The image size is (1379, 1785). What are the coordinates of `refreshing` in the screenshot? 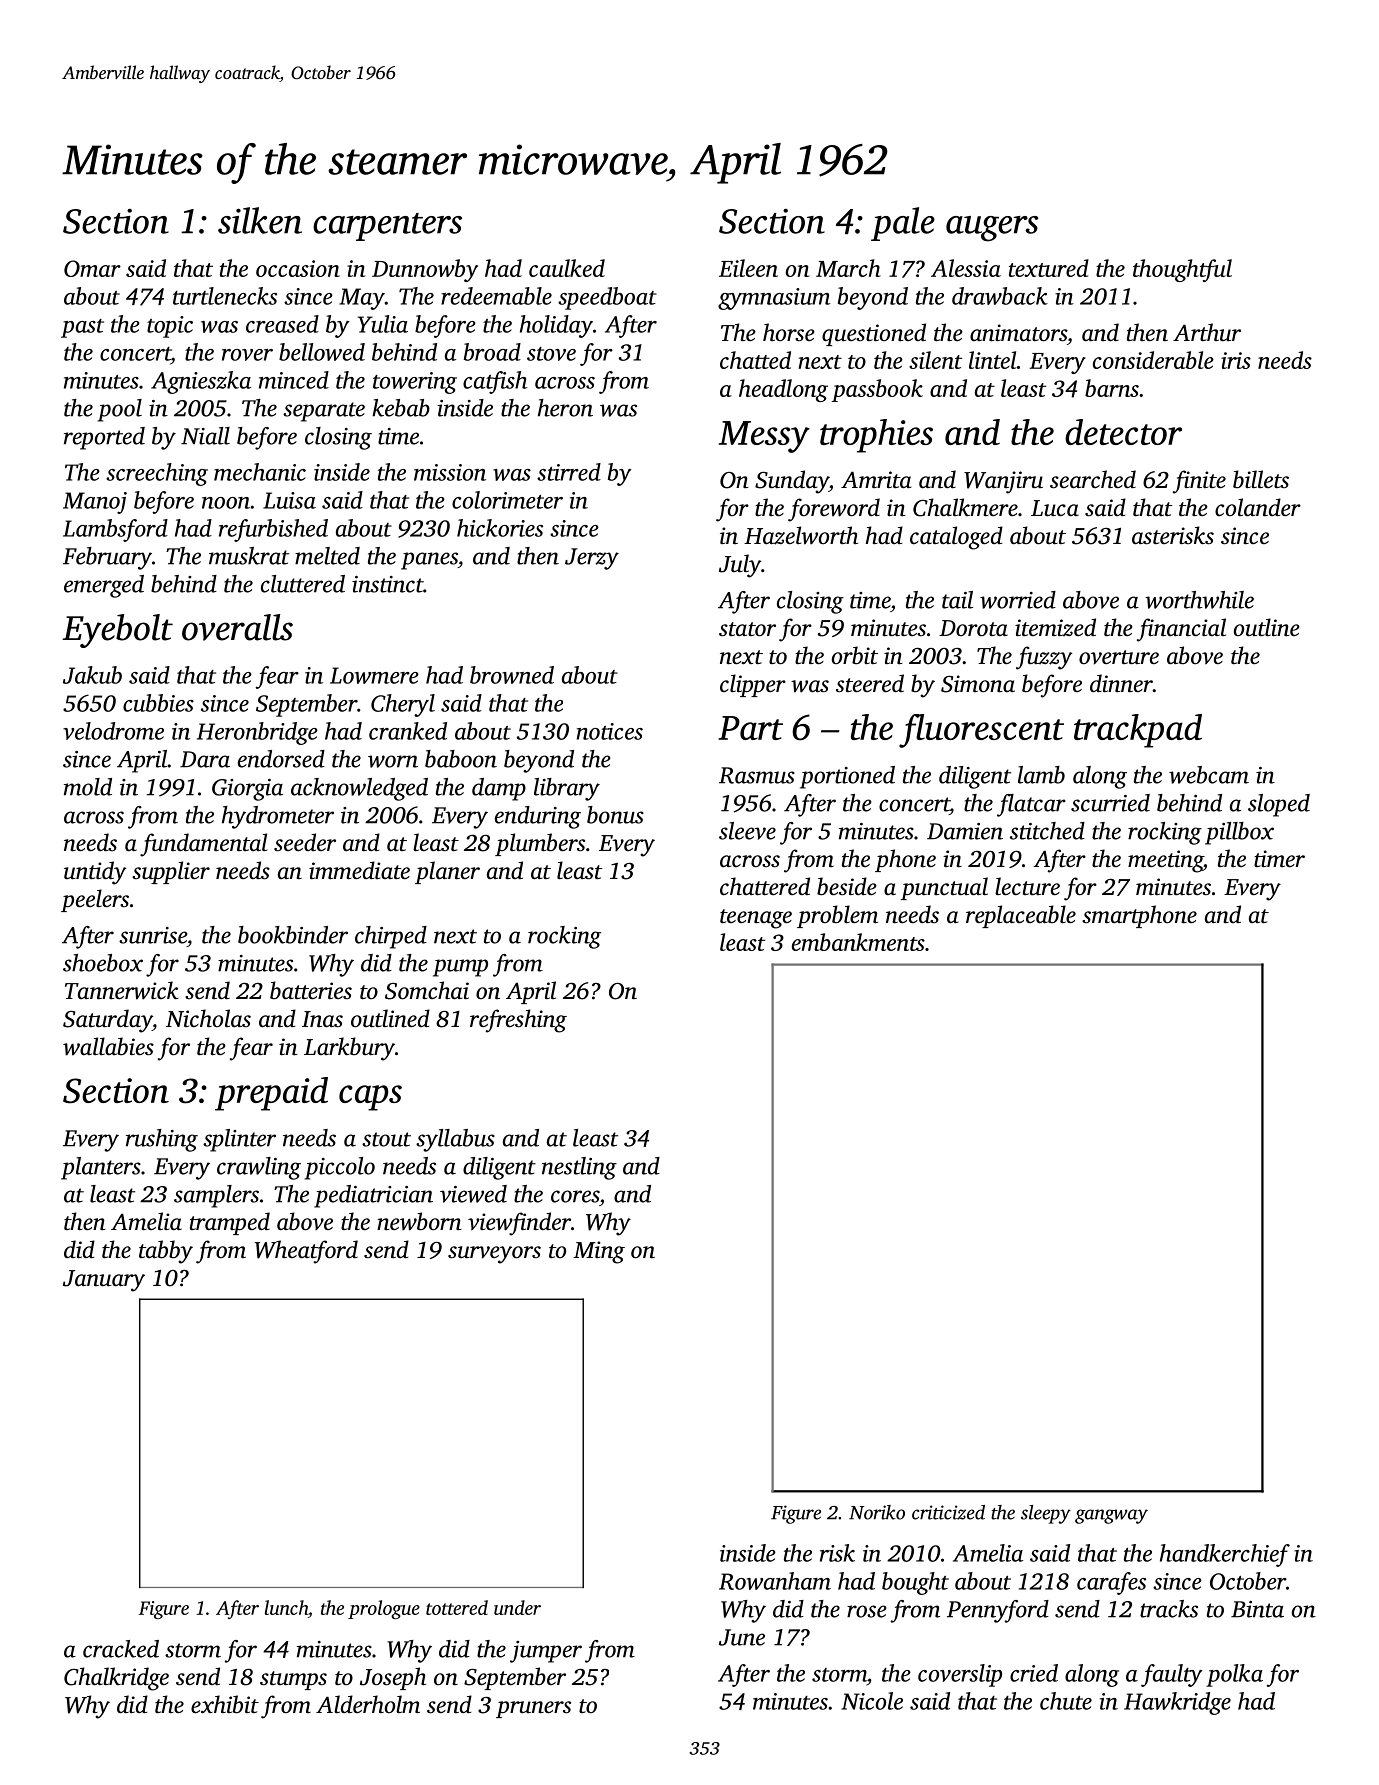 It's located at (518, 1021).
